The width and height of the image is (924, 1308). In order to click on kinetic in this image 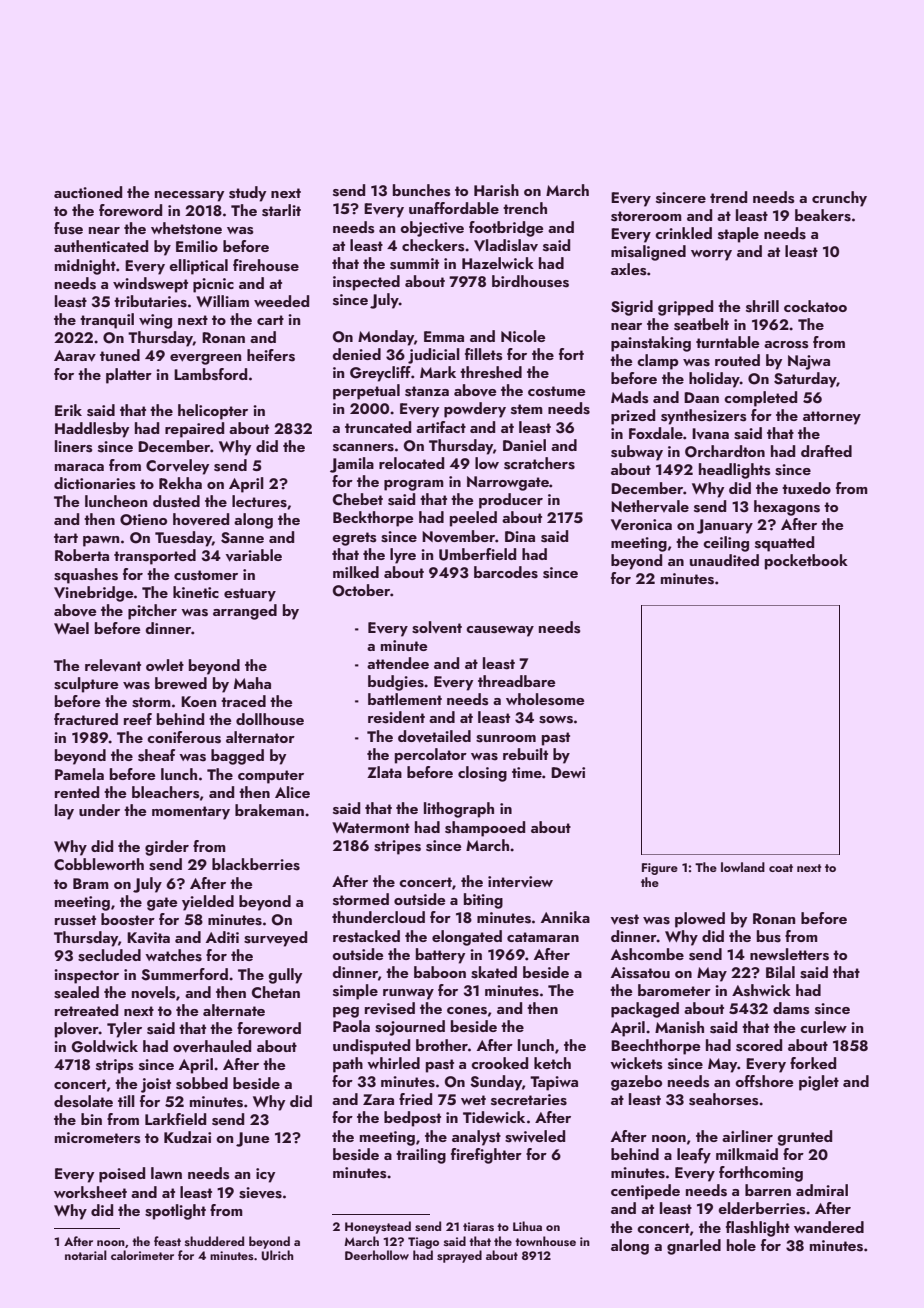, I will do `click(196, 592)`.
